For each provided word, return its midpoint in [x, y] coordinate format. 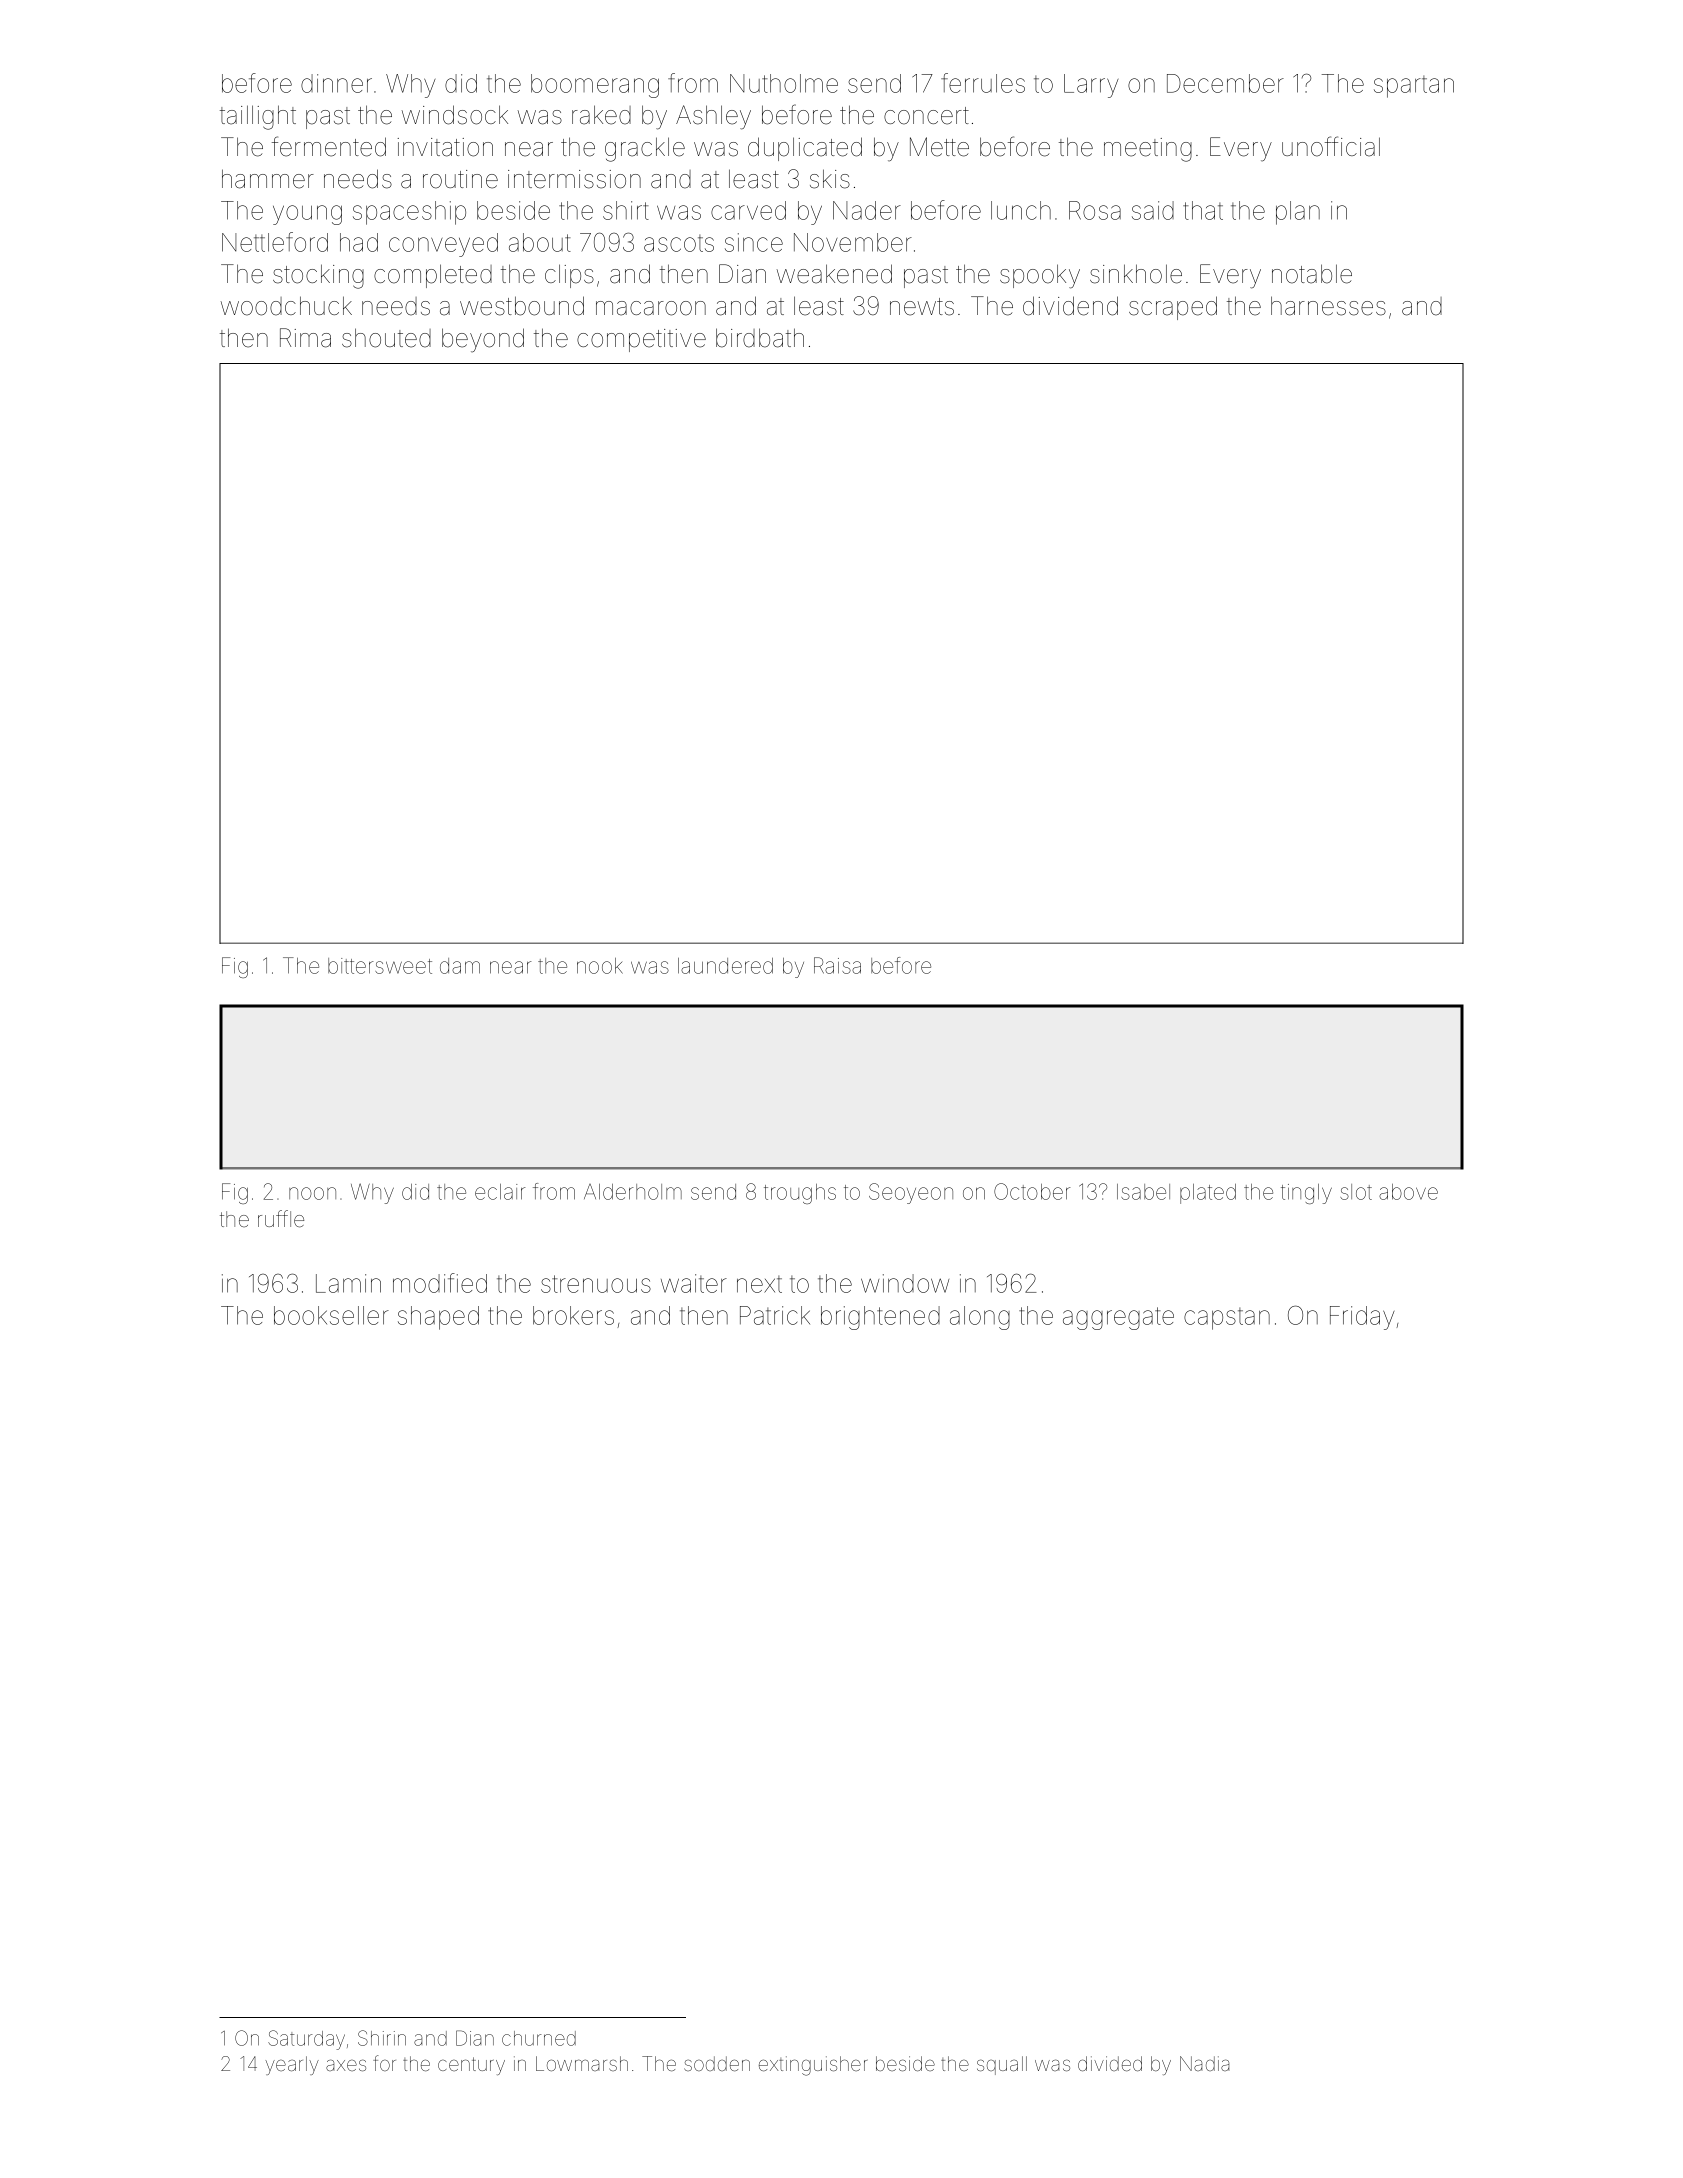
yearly [292, 2065]
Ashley [713, 117]
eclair [500, 1192]
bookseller [331, 1315]
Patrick [775, 1315]
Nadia [1204, 2063]
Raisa [837, 965]
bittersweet [380, 966]
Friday [1362, 1318]
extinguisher [813, 2066]
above [1408, 1192]
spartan [1414, 87]
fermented [329, 146]
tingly [1306, 1194]
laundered [725, 966]
